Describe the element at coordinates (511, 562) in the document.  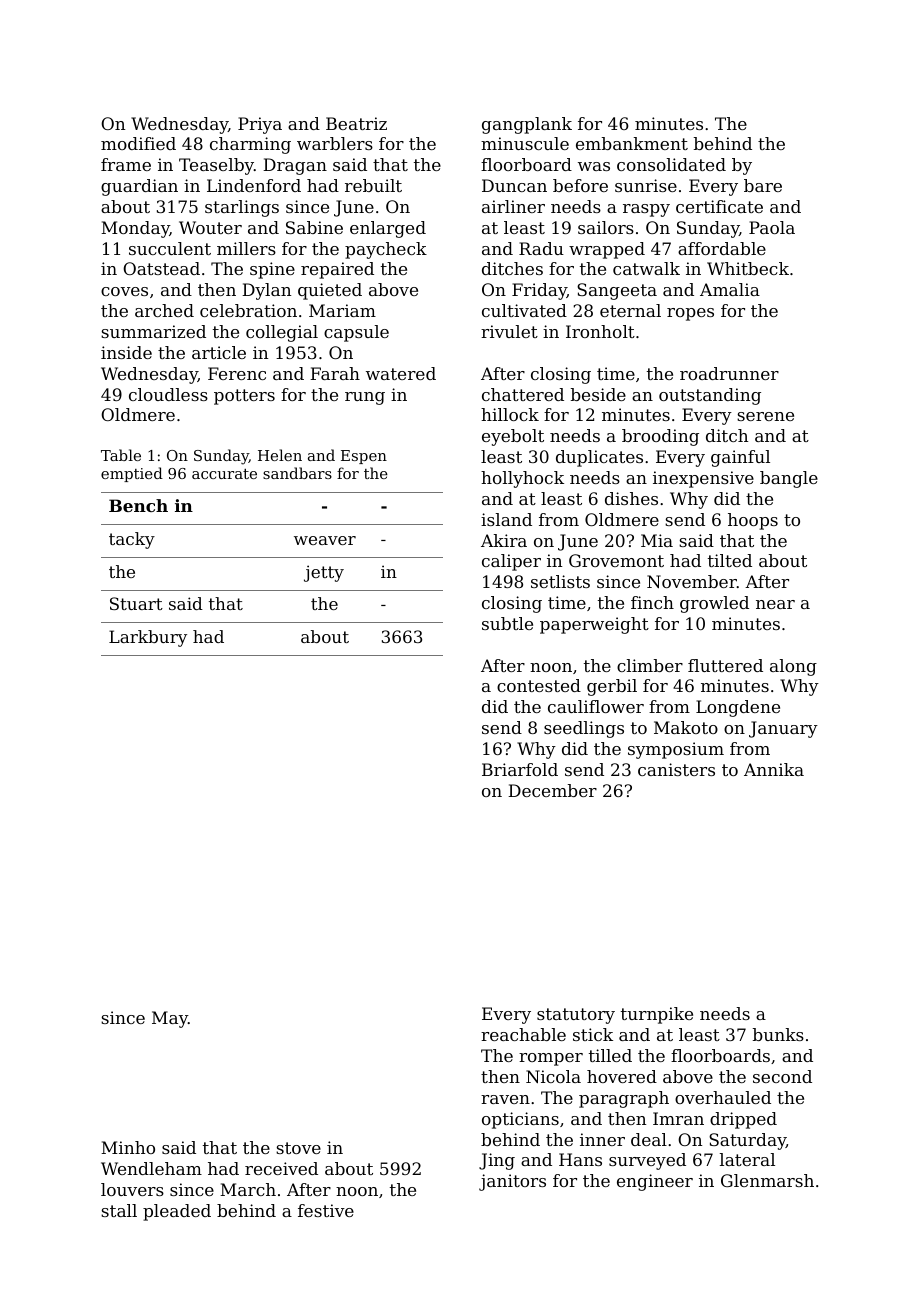
I see `caliper` at that location.
